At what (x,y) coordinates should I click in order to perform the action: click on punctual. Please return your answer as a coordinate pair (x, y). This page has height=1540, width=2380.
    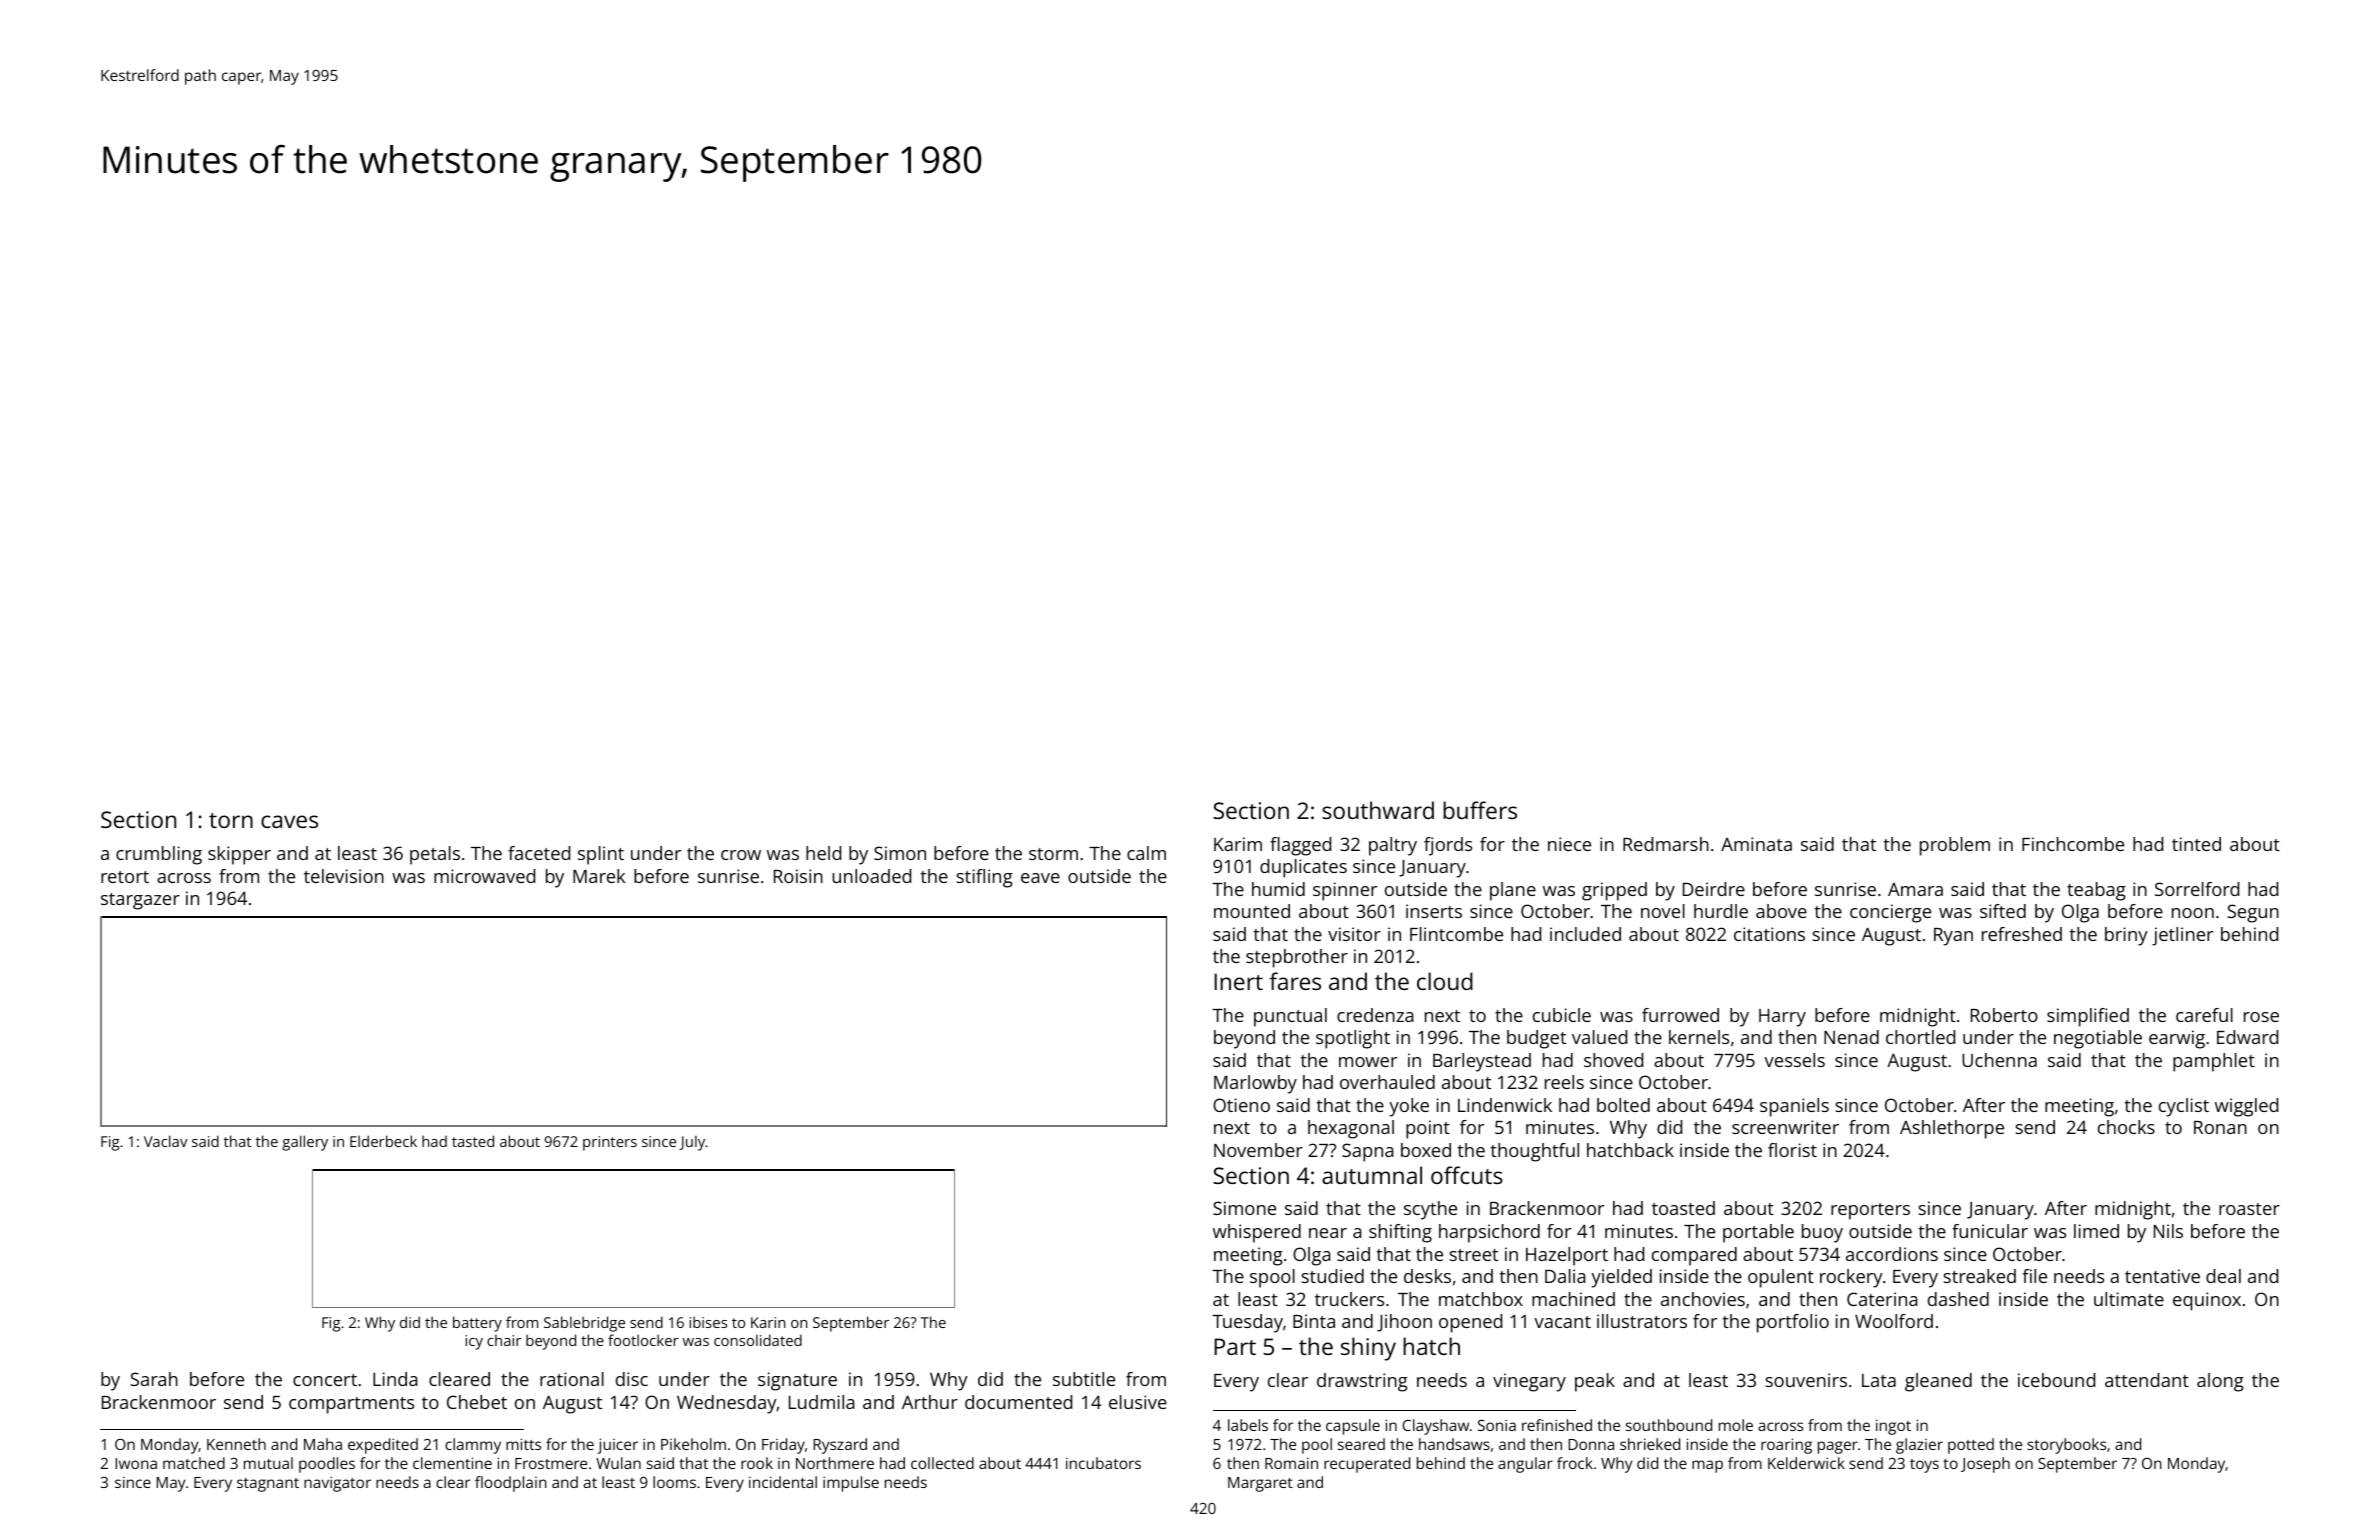
    Looking at the image, I should click on (1290, 1017).
